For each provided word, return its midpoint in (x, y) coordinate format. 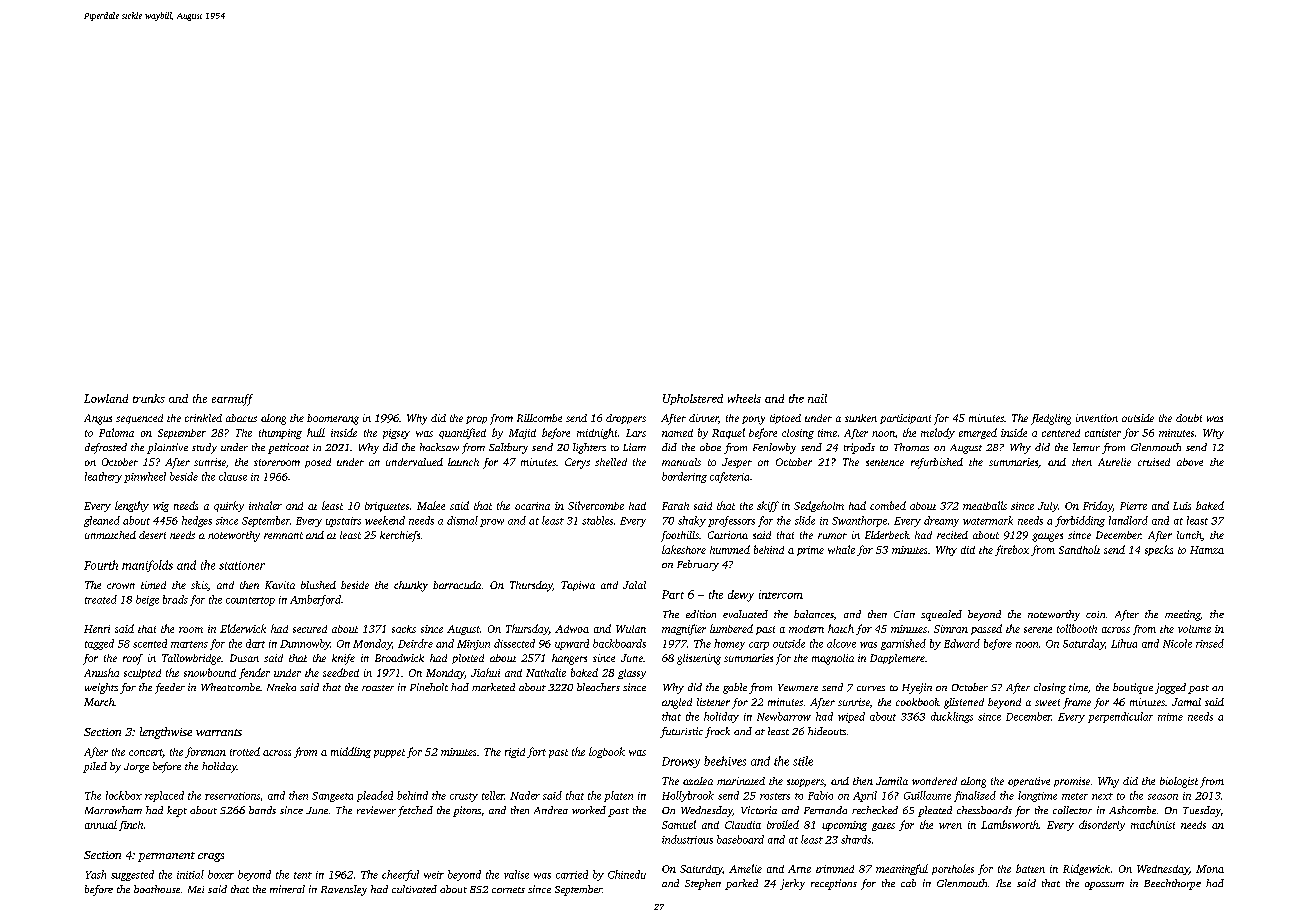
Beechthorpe (1172, 884)
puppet (389, 753)
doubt (1189, 418)
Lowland (106, 398)
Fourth (101, 565)
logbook (607, 752)
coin (1095, 614)
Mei (196, 889)
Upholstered (693, 399)
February (698, 565)
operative (1029, 782)
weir (434, 875)
